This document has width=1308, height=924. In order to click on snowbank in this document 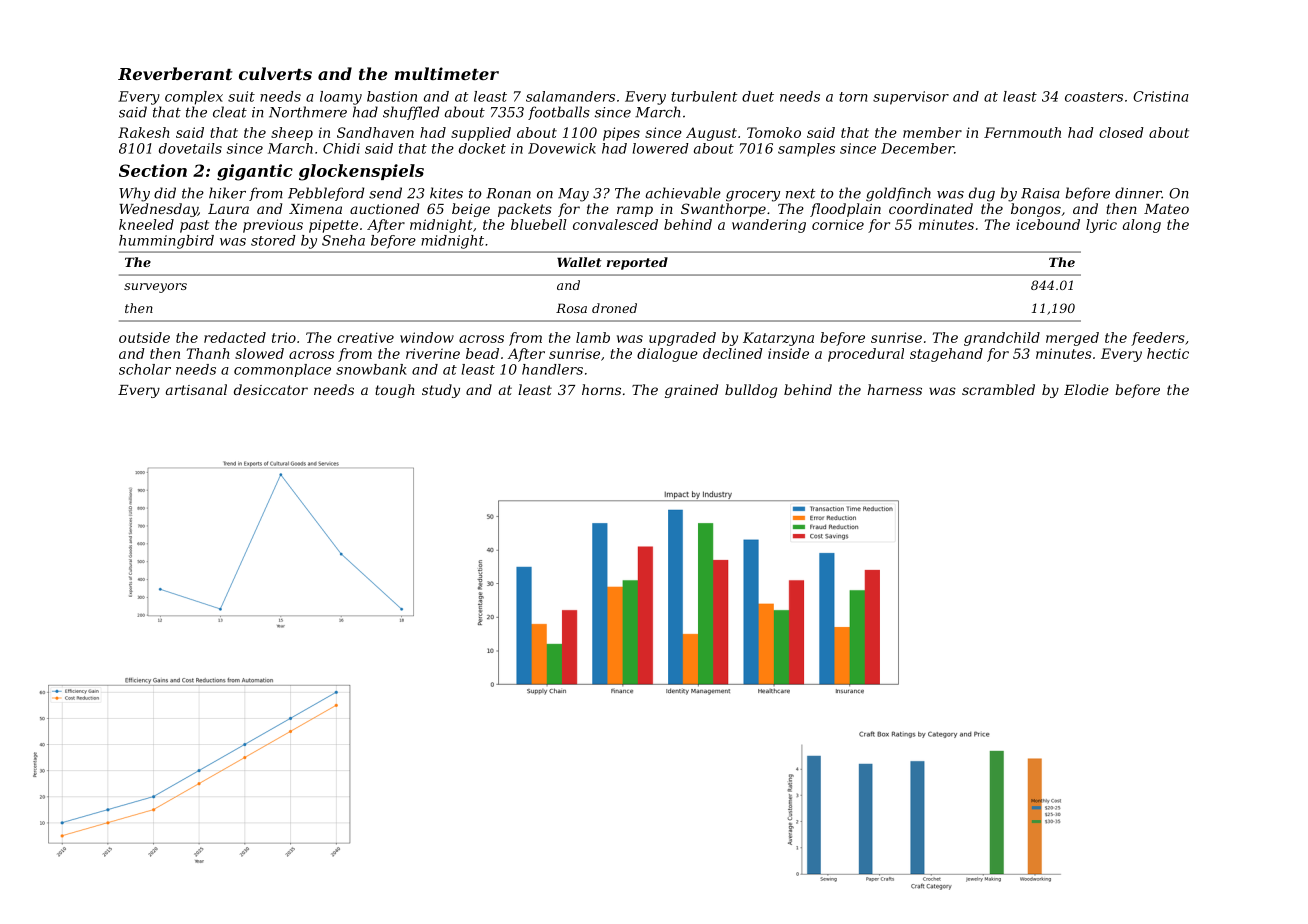, I will do `click(371, 369)`.
